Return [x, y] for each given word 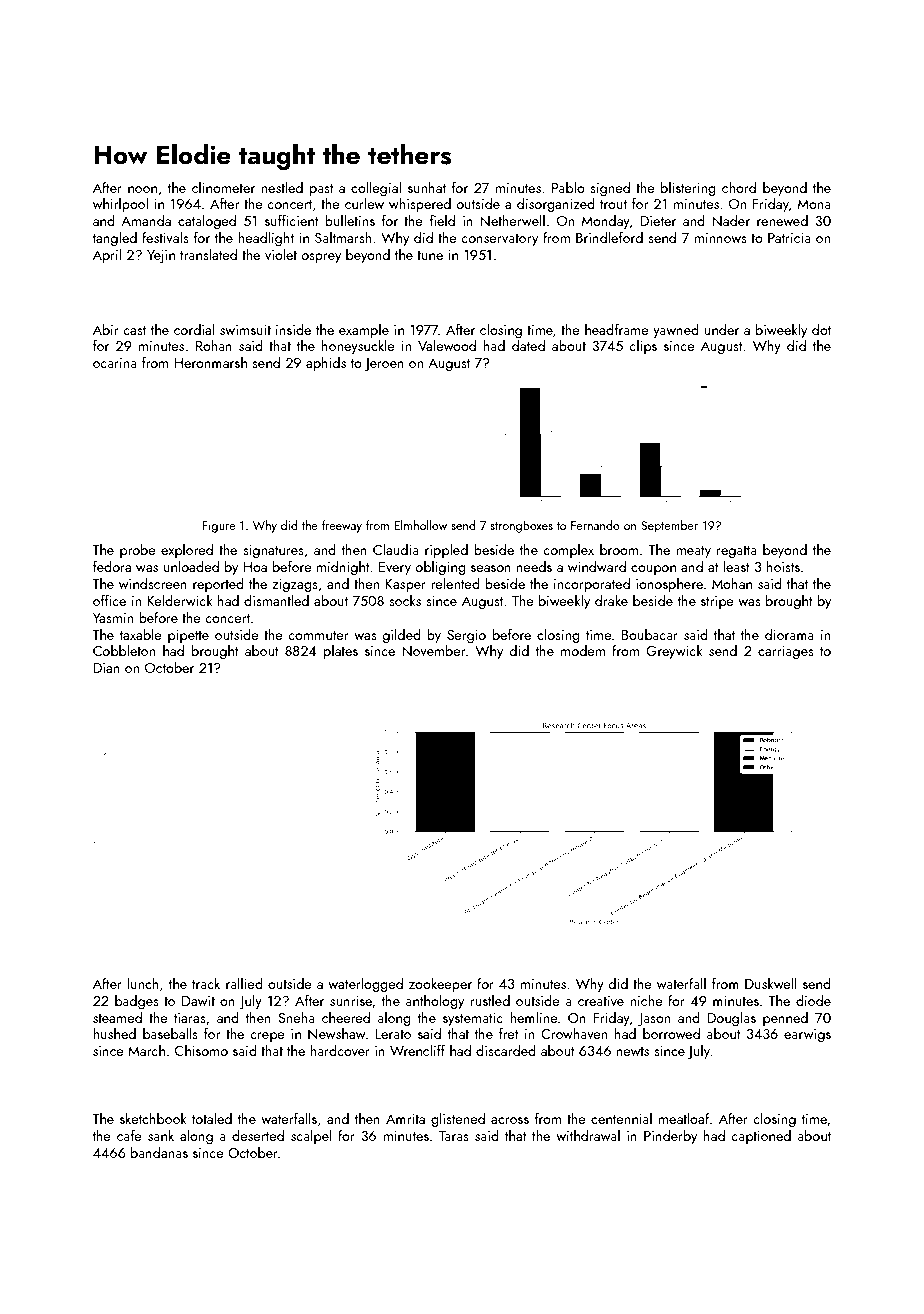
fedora [112, 566]
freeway [342, 526]
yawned [676, 331]
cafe [129, 1135]
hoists [783, 566]
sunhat [427, 187]
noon [142, 189]
